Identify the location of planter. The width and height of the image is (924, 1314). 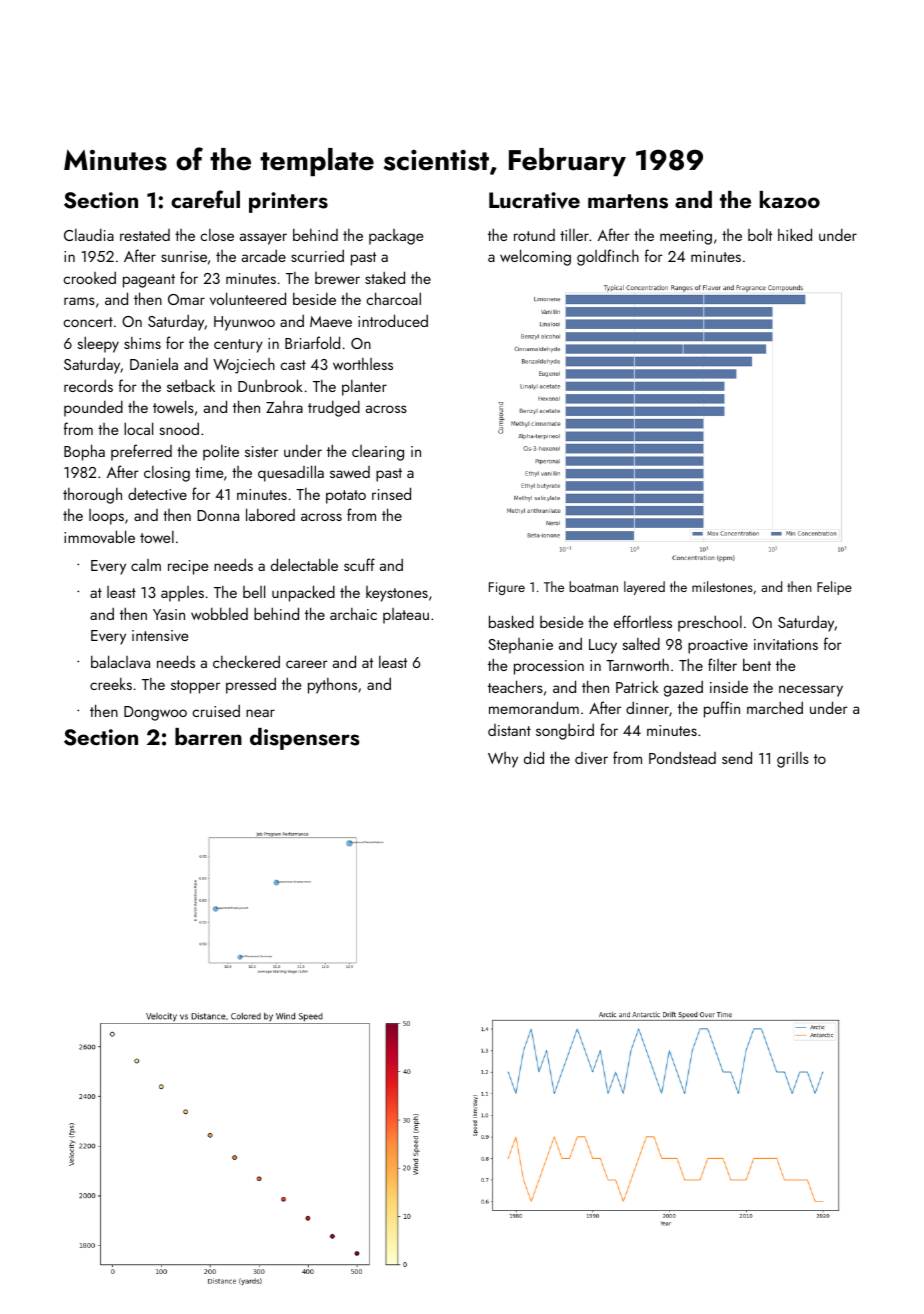
(364, 388).
